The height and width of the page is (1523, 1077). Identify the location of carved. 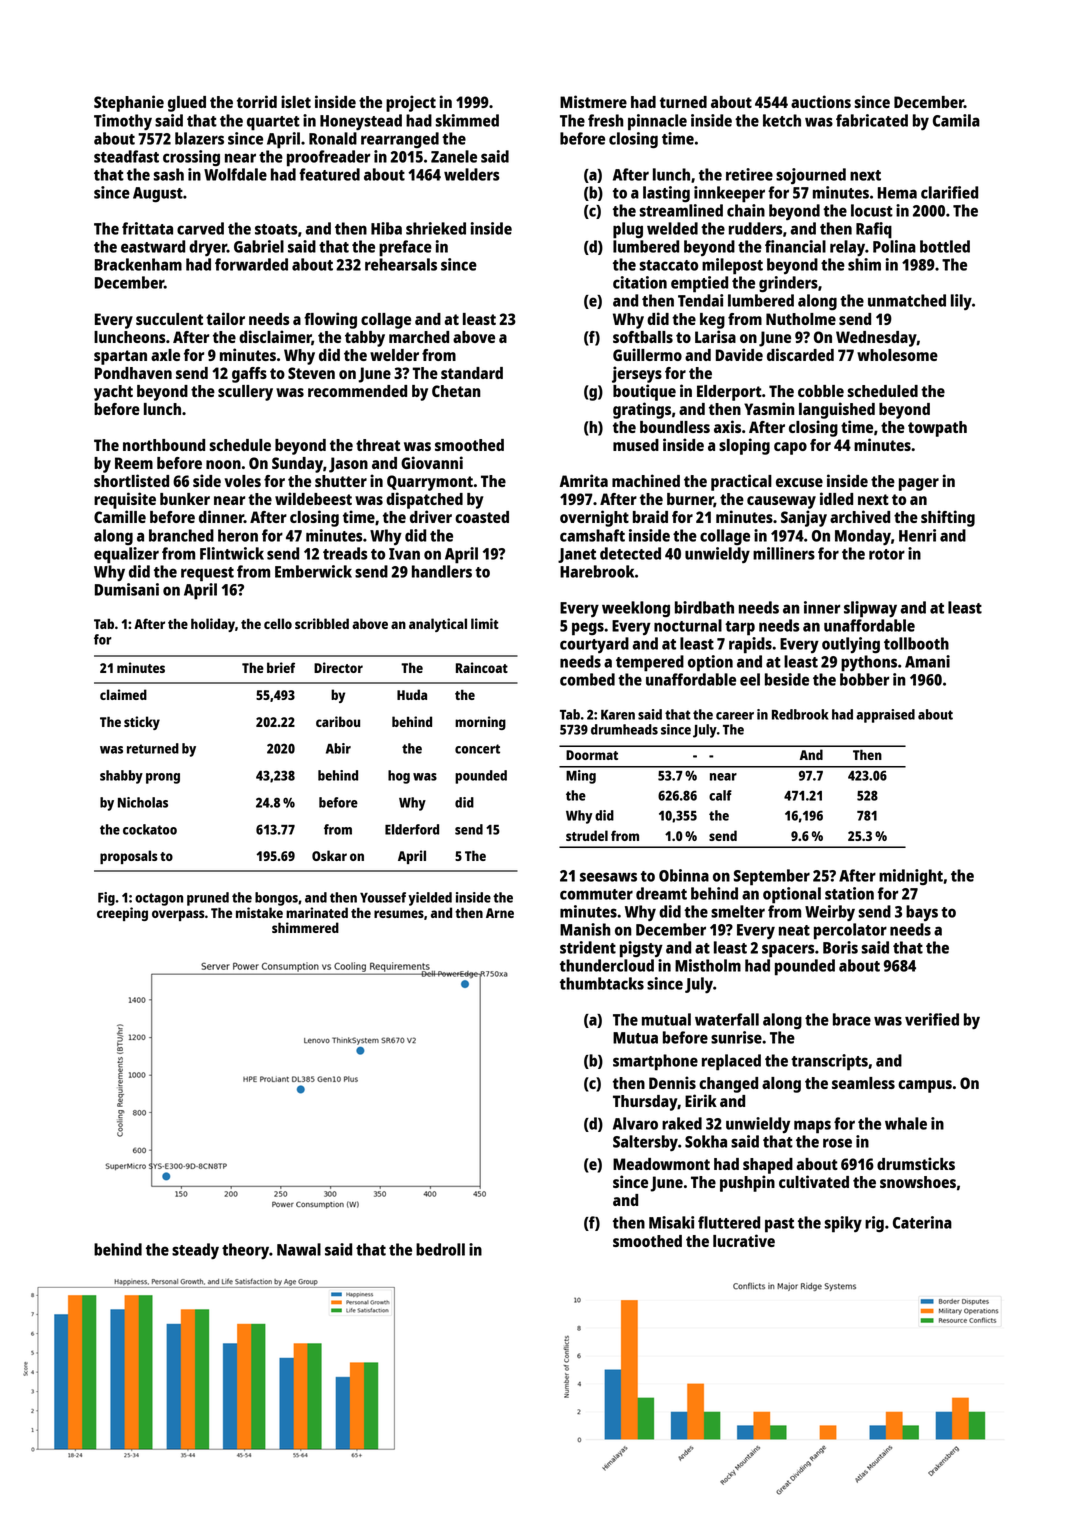
(200, 228).
